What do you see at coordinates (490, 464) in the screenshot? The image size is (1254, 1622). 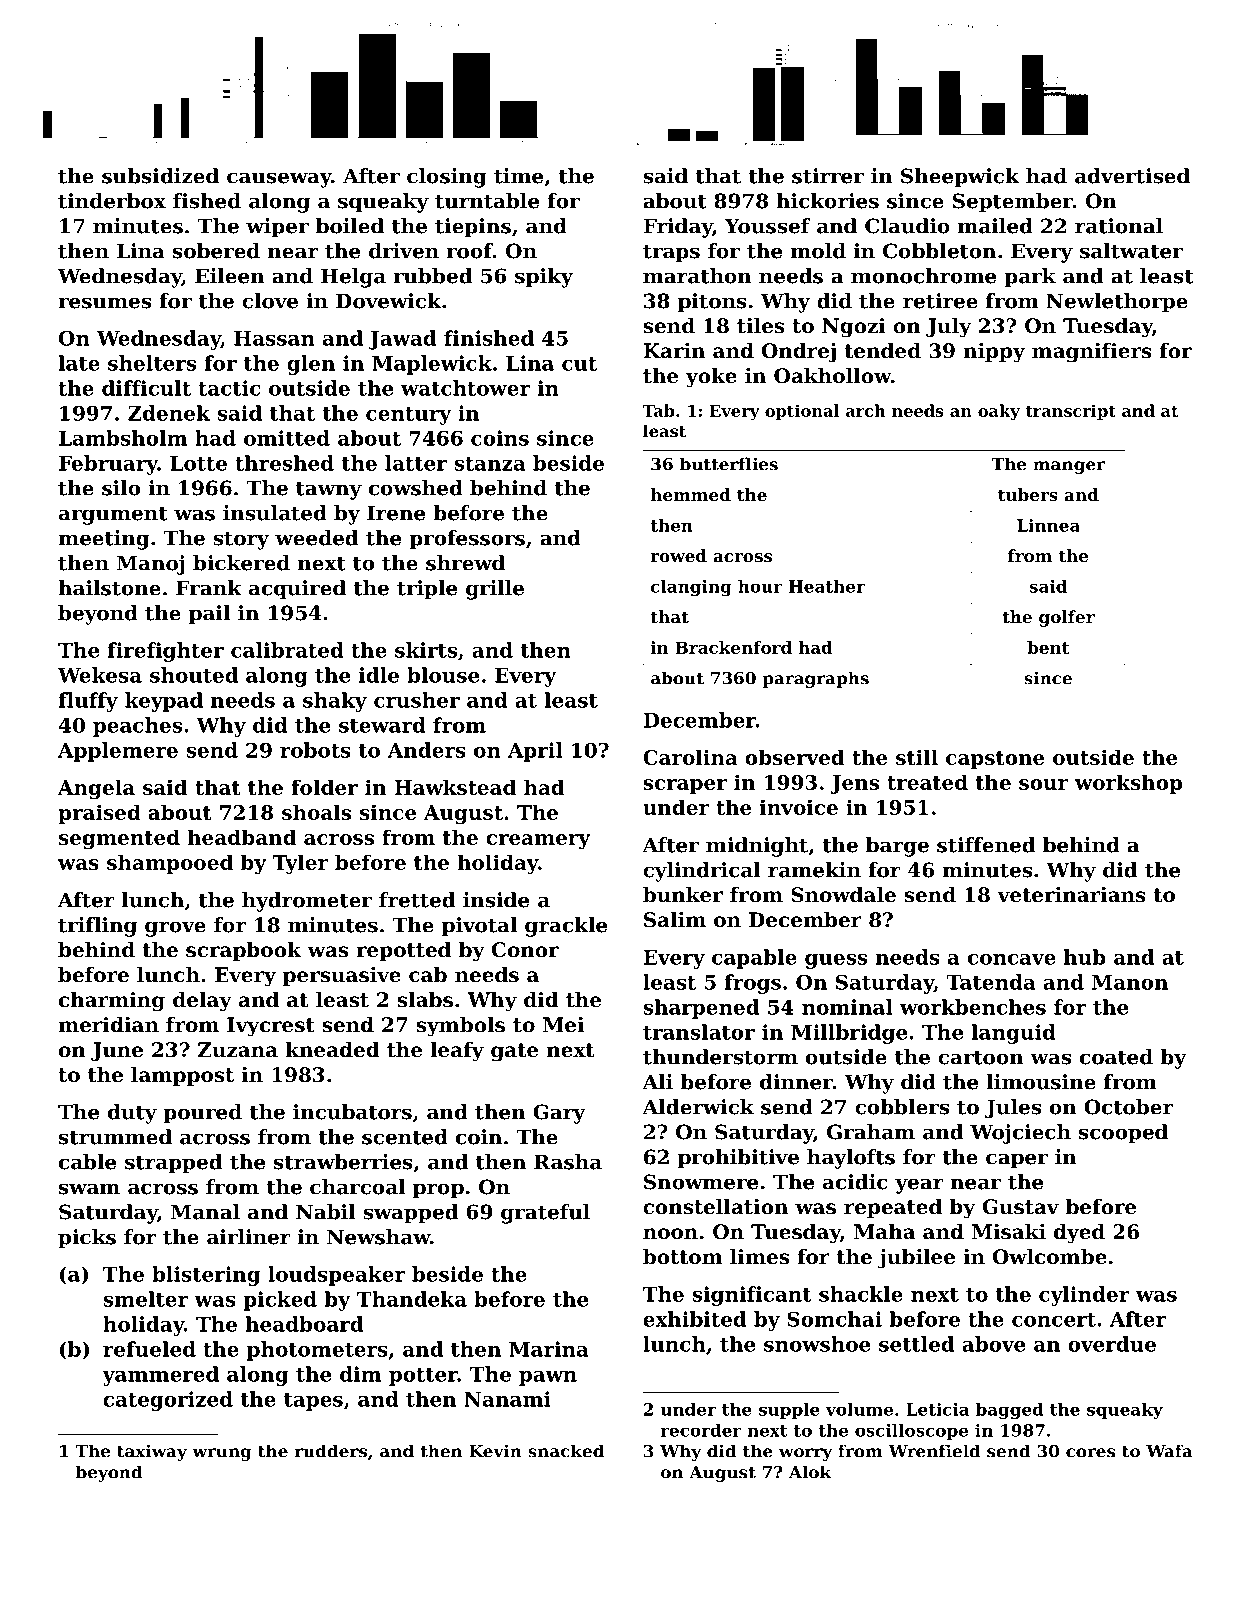 I see `stanza` at bounding box center [490, 464].
